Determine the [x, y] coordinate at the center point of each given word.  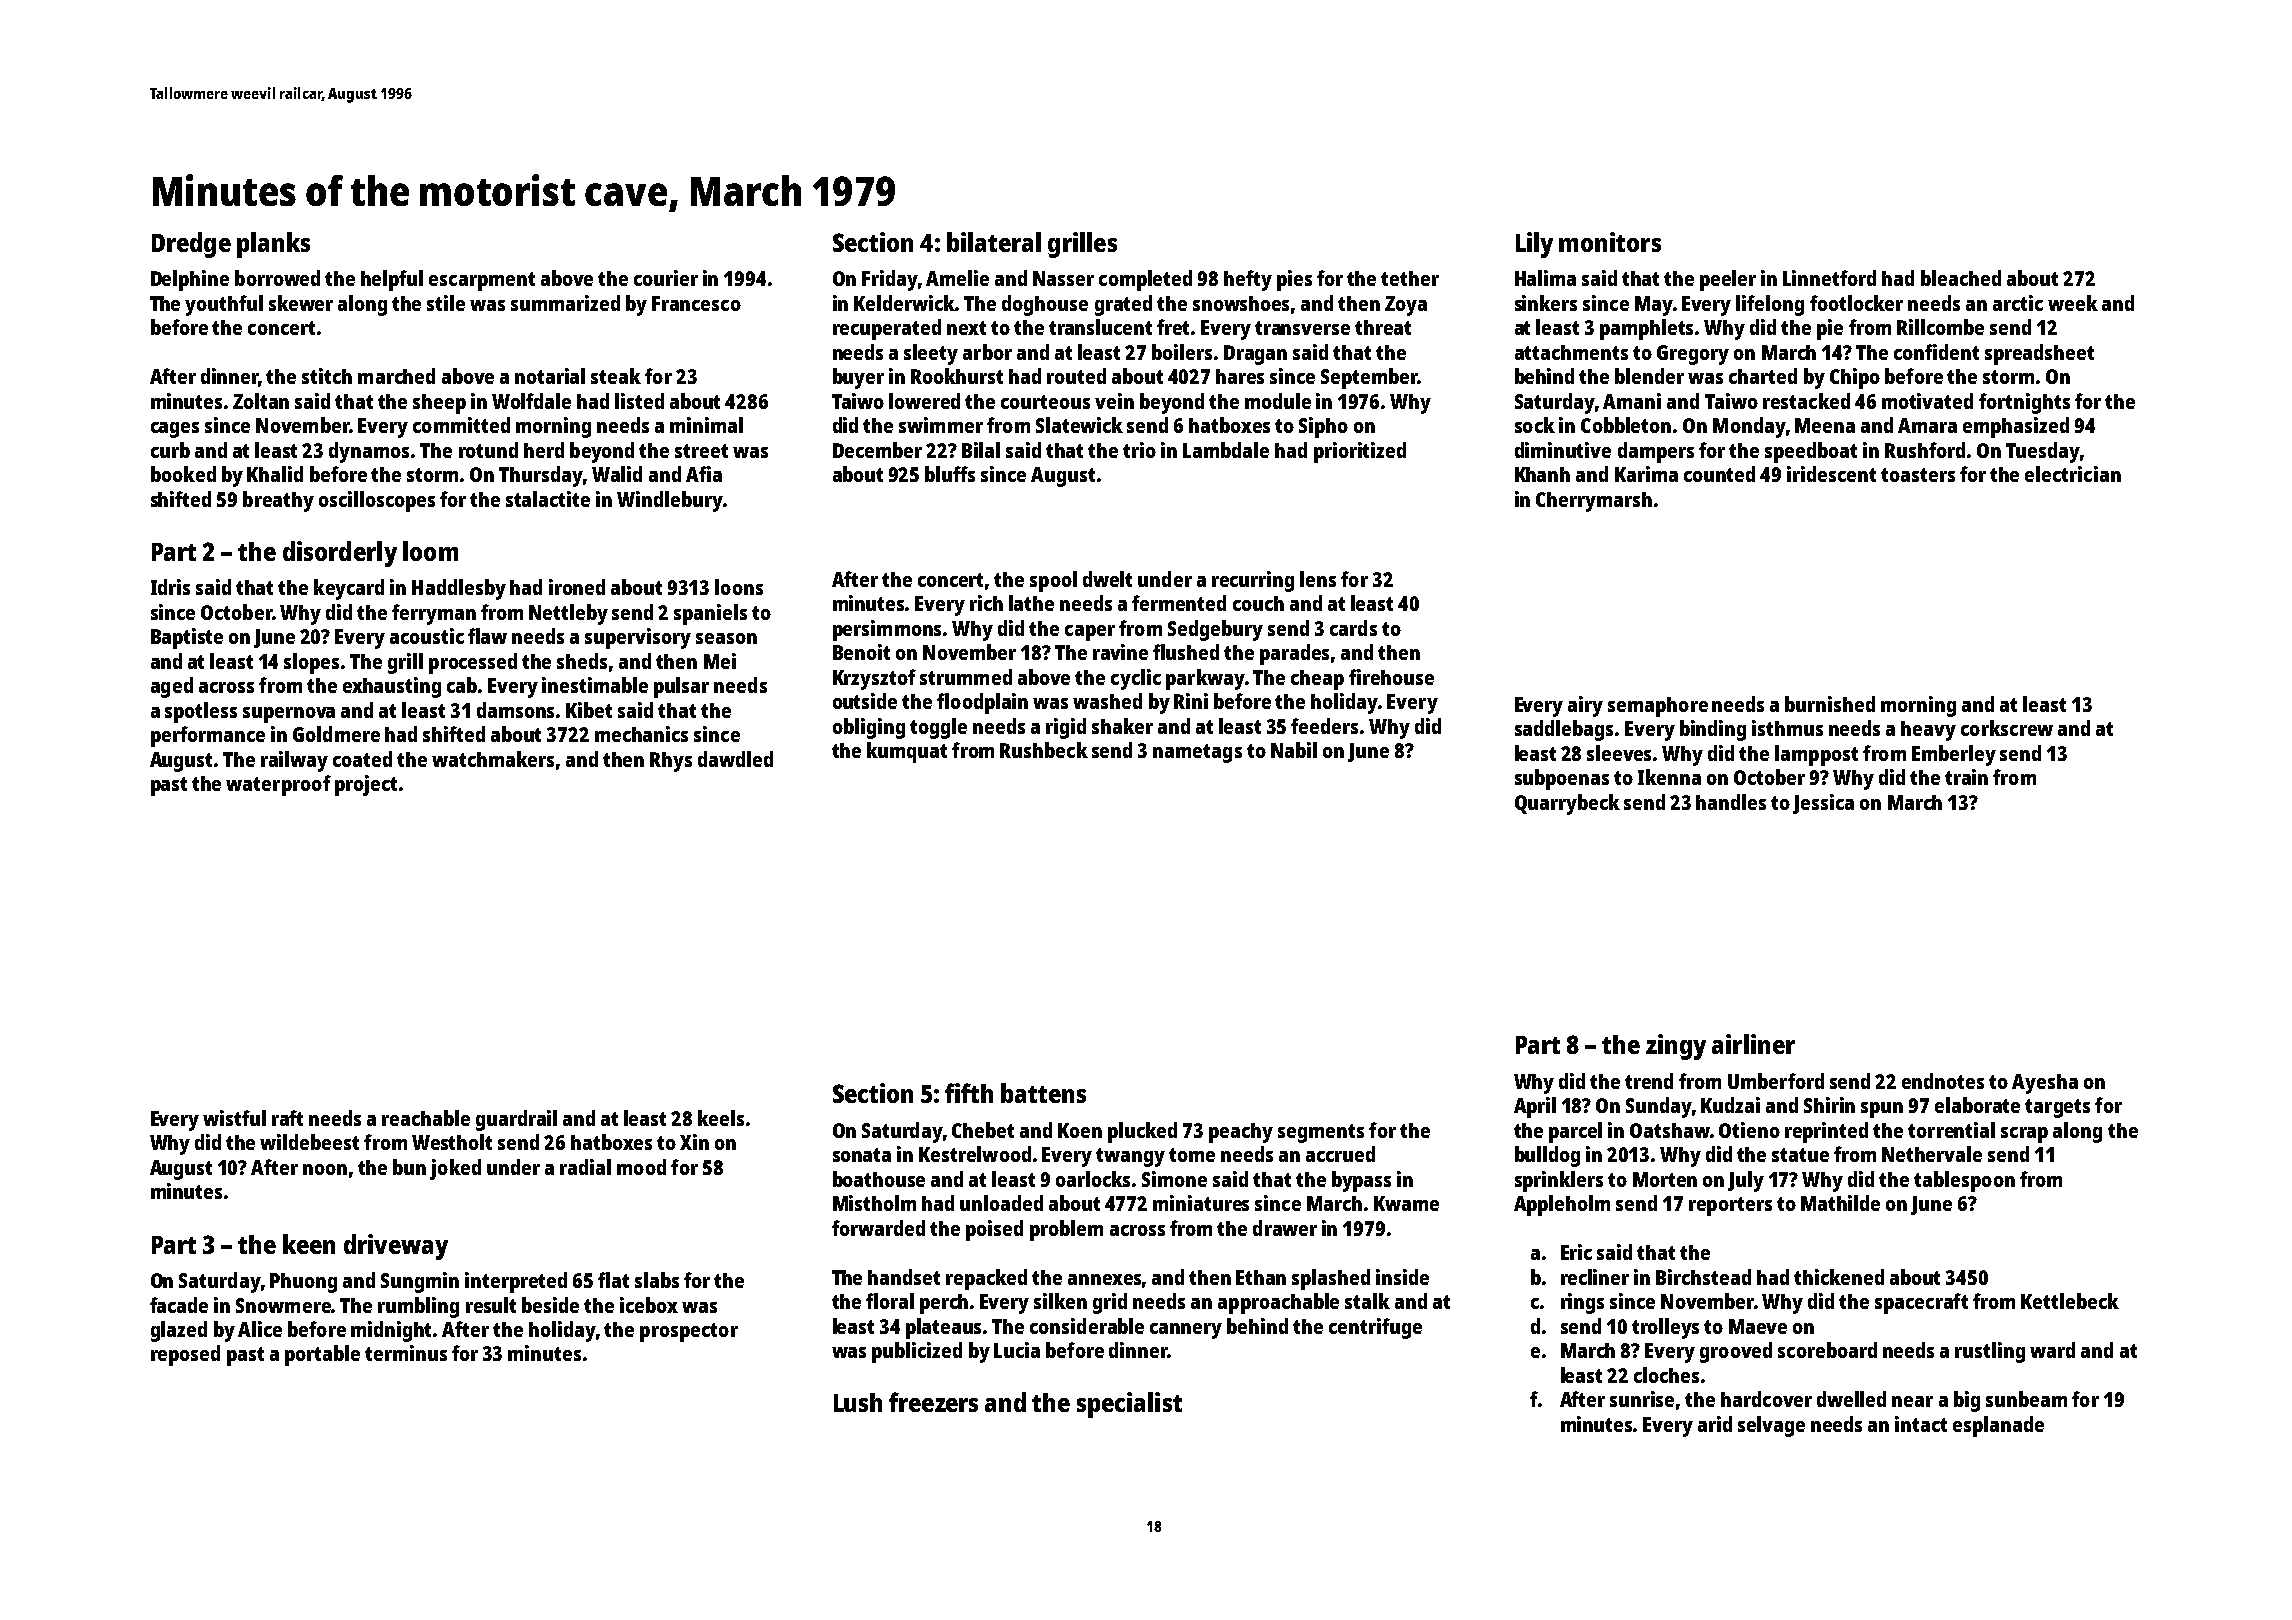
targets [2057, 1108]
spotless [201, 712]
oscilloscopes [377, 501]
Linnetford [1829, 278]
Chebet [983, 1130]
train [1966, 777]
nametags [1197, 753]
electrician [2073, 474]
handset [904, 1277]
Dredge [191, 245]
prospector [689, 1332]
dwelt [1107, 579]
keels [721, 1118]
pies [1294, 280]
